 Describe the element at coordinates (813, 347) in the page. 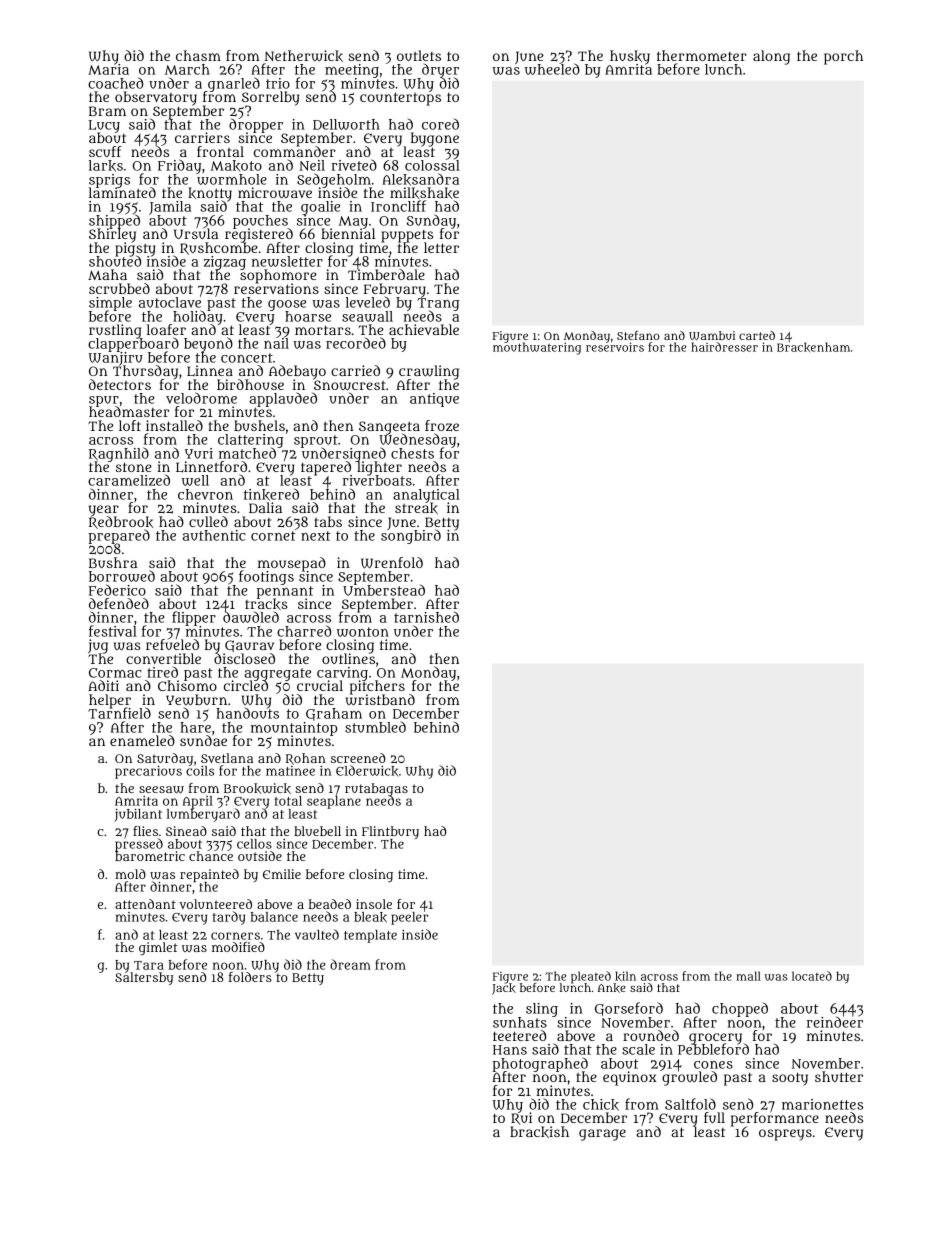

I see `Brackenham` at that location.
